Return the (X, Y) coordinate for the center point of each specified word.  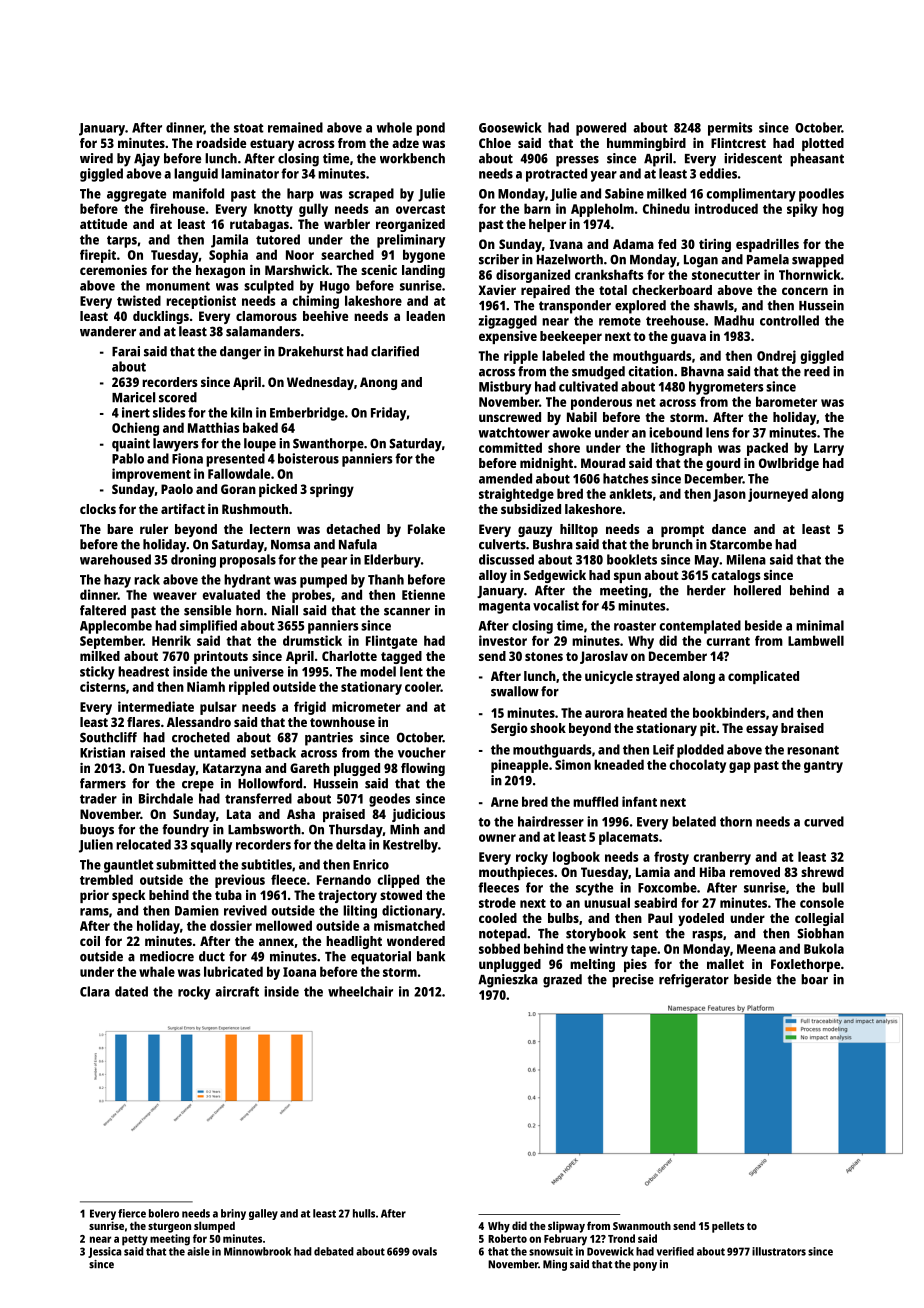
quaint (131, 445)
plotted (823, 144)
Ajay (147, 160)
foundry (185, 831)
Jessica (104, 1252)
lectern (270, 529)
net (646, 402)
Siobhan (820, 933)
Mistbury (505, 388)
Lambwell (816, 640)
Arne (504, 802)
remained (295, 127)
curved (824, 821)
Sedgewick (555, 576)
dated (131, 991)
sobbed (499, 948)
